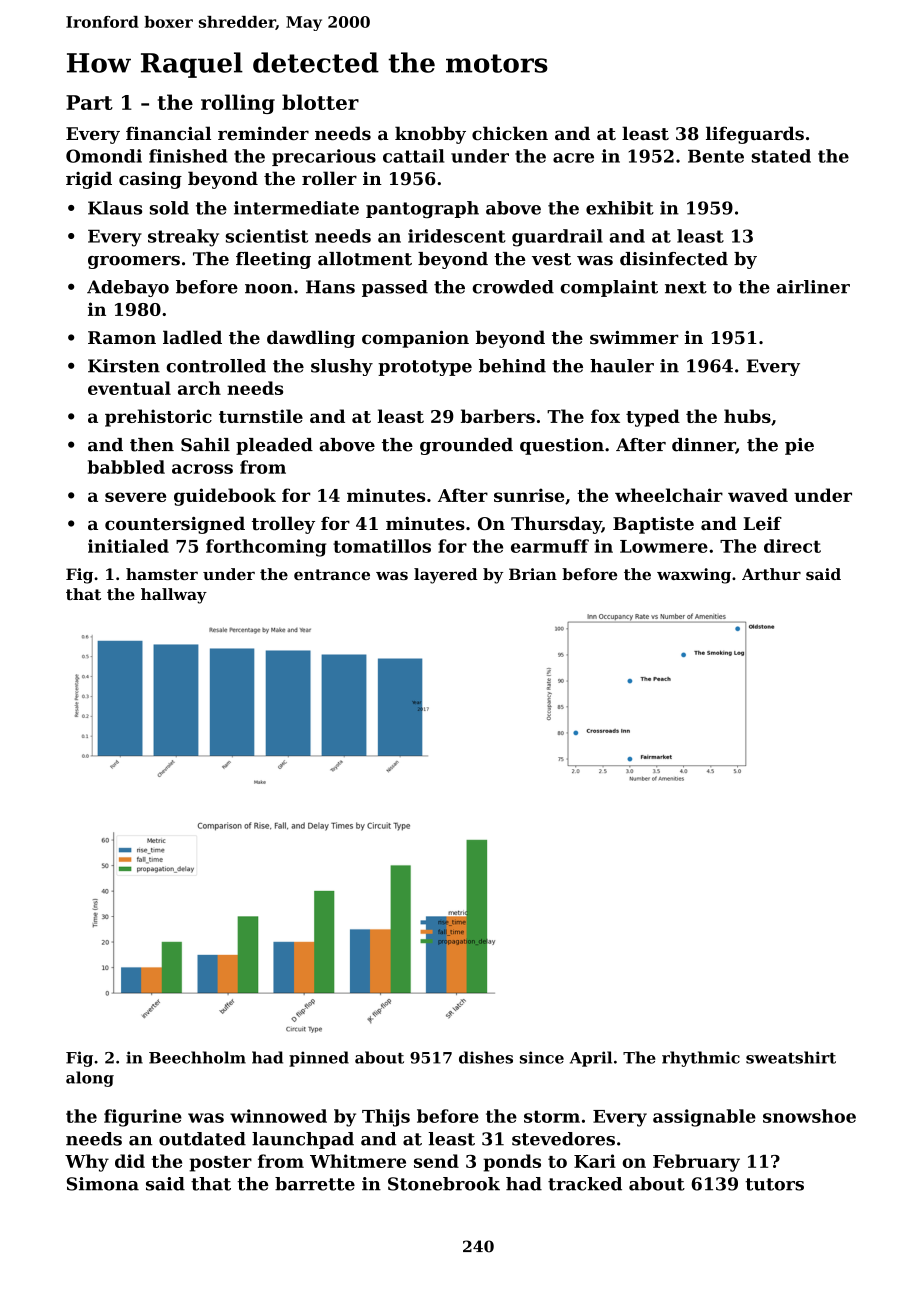 The height and width of the screenshot is (1308, 924). What do you see at coordinates (386, 1118) in the screenshot?
I see `Thijs` at bounding box center [386, 1118].
